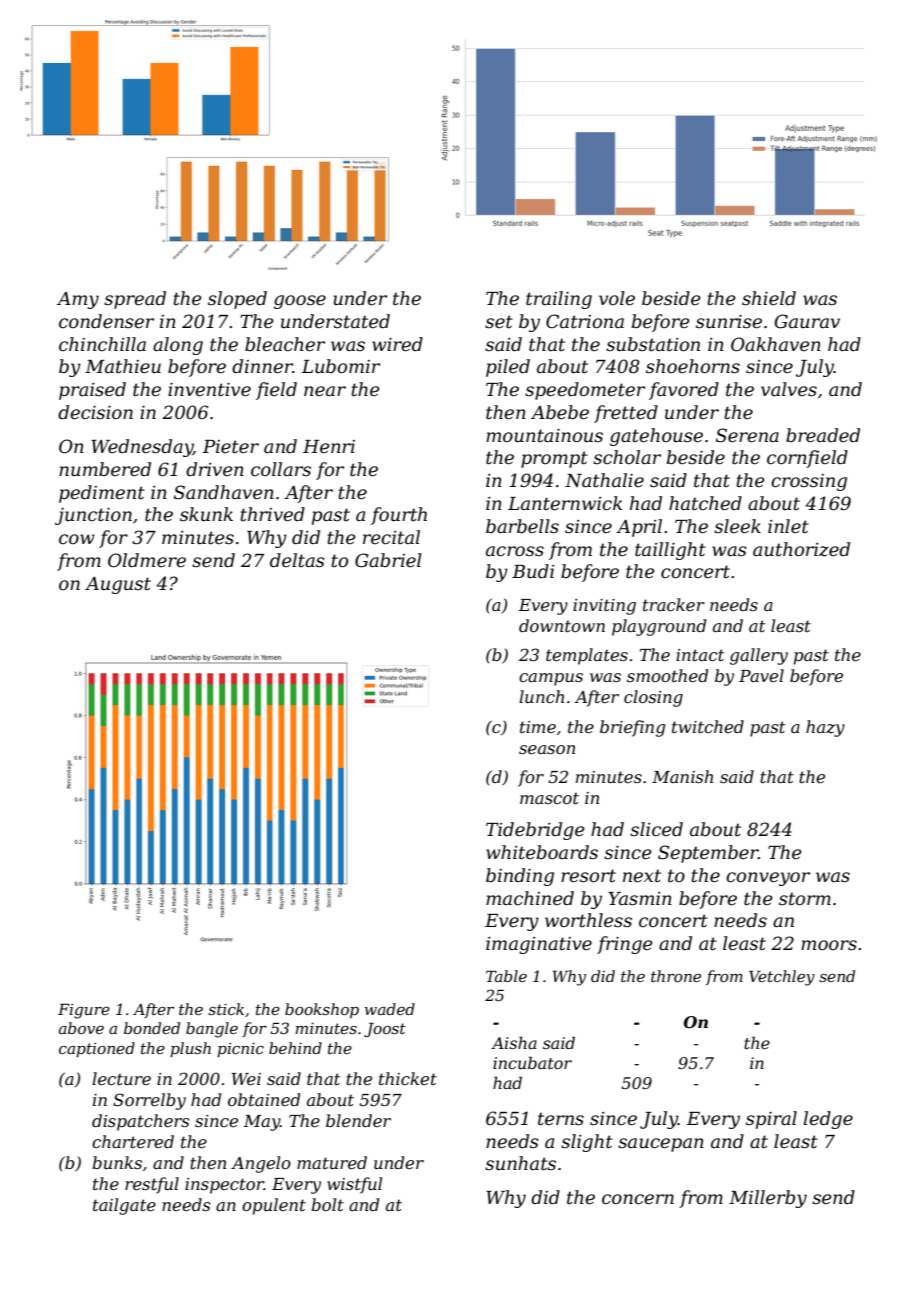  What do you see at coordinates (78, 300) in the screenshot?
I see `Amy` at bounding box center [78, 300].
